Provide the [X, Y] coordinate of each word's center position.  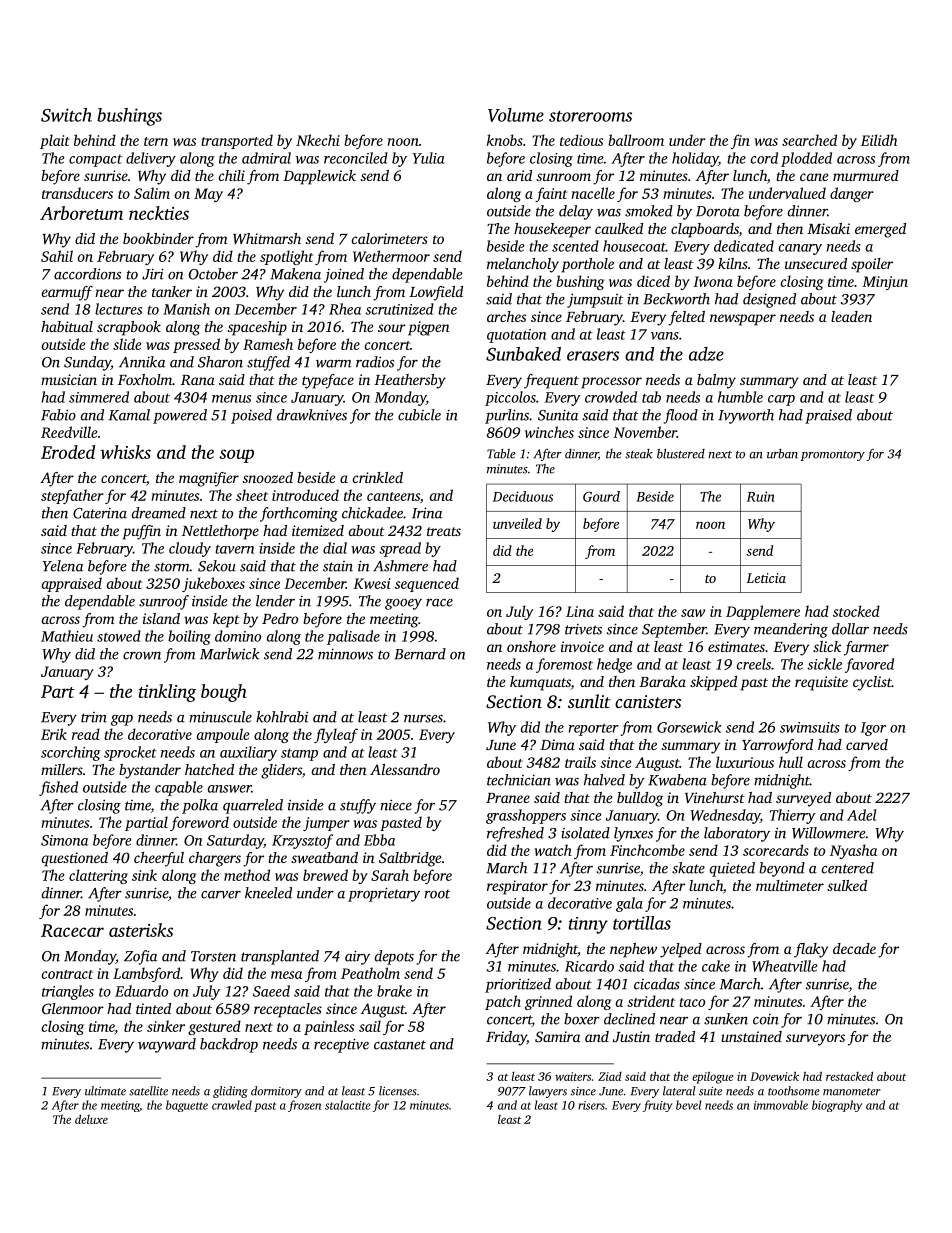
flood [680, 416]
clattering [98, 876]
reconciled [356, 158]
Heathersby [410, 381]
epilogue [712, 1077]
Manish [186, 309]
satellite [148, 1091]
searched [809, 140]
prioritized [518, 985]
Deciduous [523, 496]
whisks [125, 452]
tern [156, 141]
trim [94, 717]
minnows [345, 654]
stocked [856, 611]
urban [782, 454]
